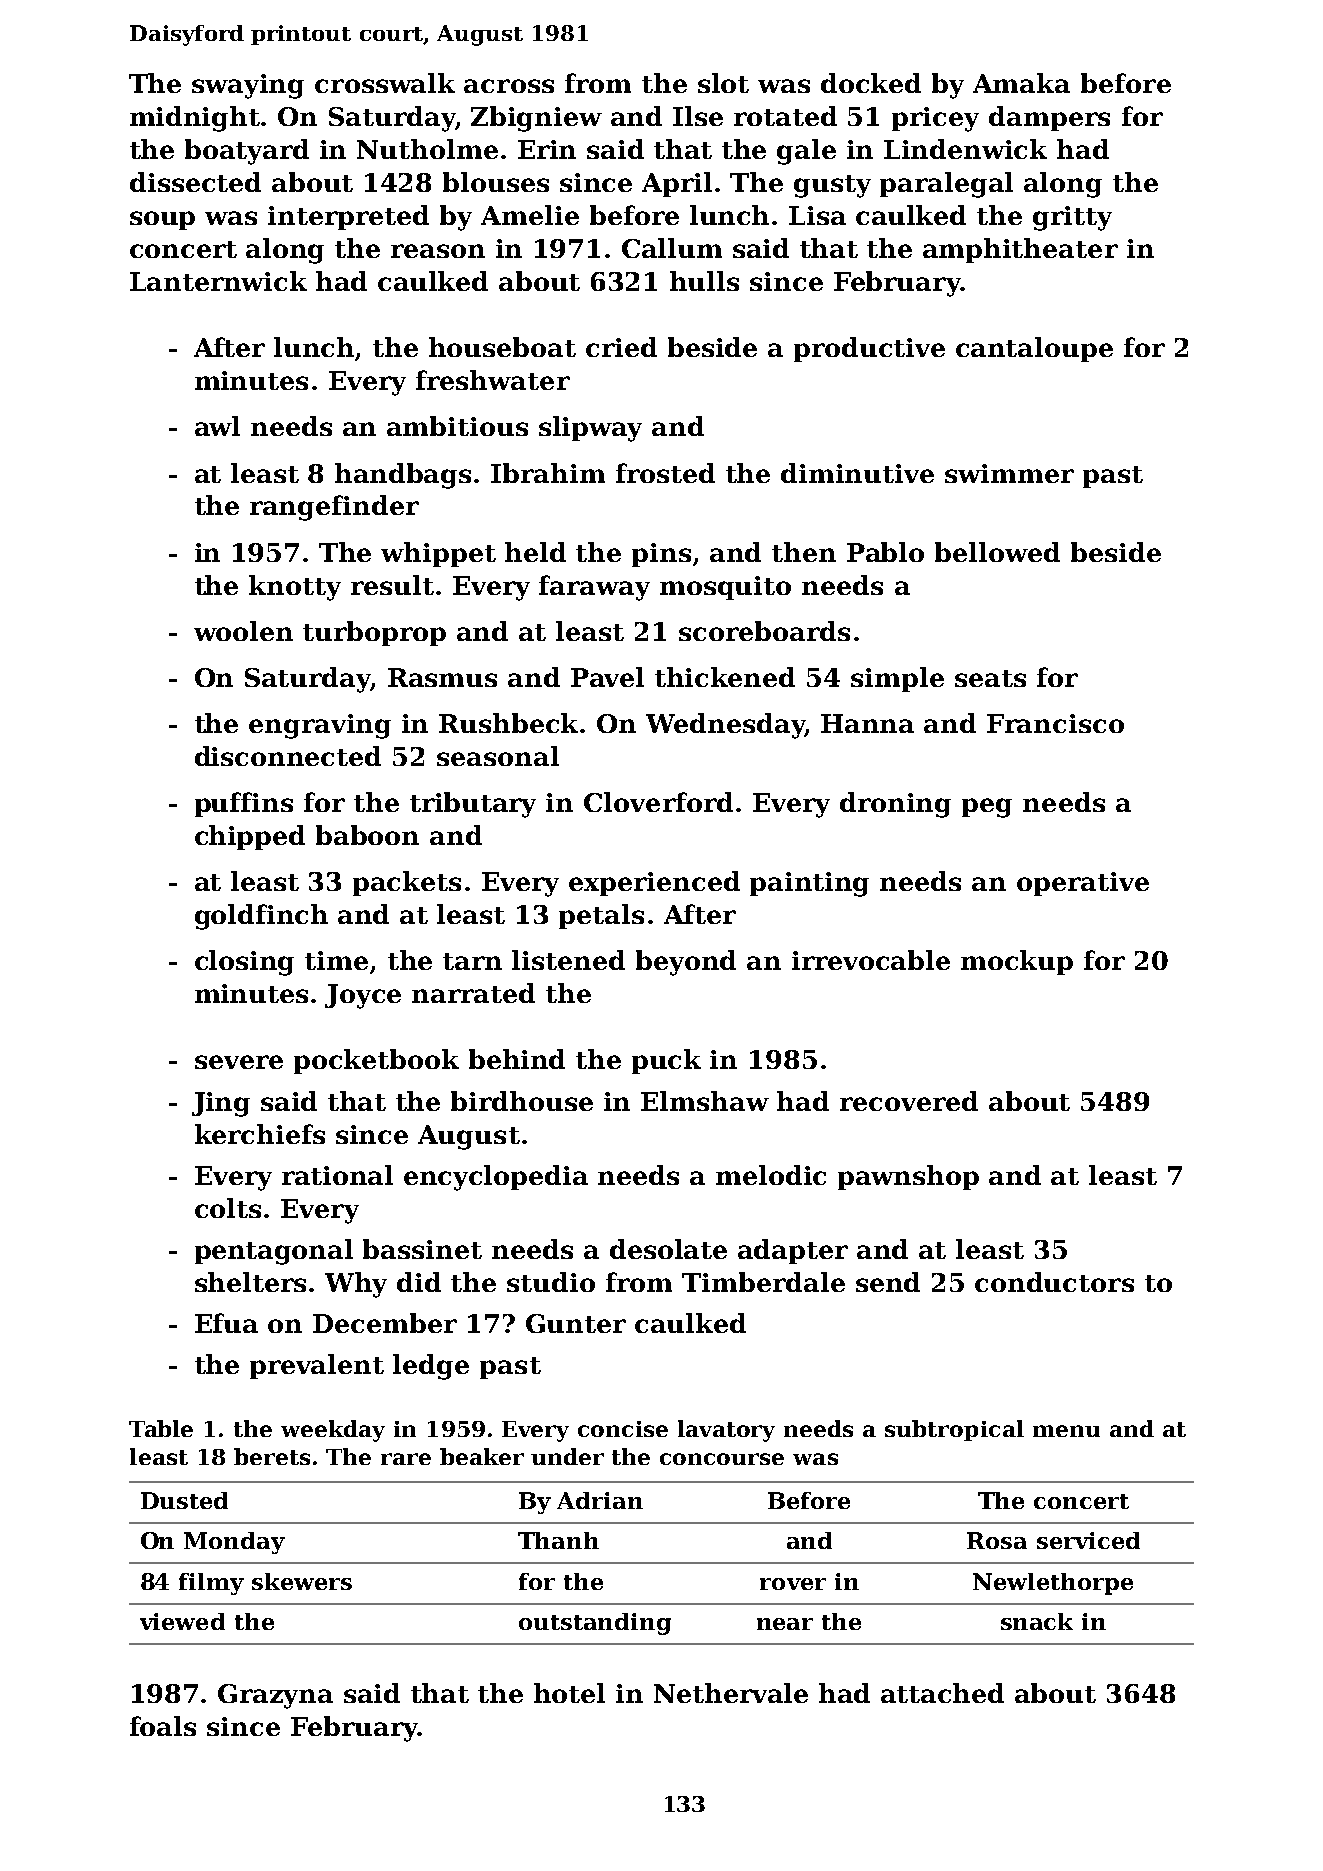 The height and width of the screenshot is (1871, 1323). Describe the element at coordinates (997, 1540) in the screenshot. I see `Rosa` at that location.
